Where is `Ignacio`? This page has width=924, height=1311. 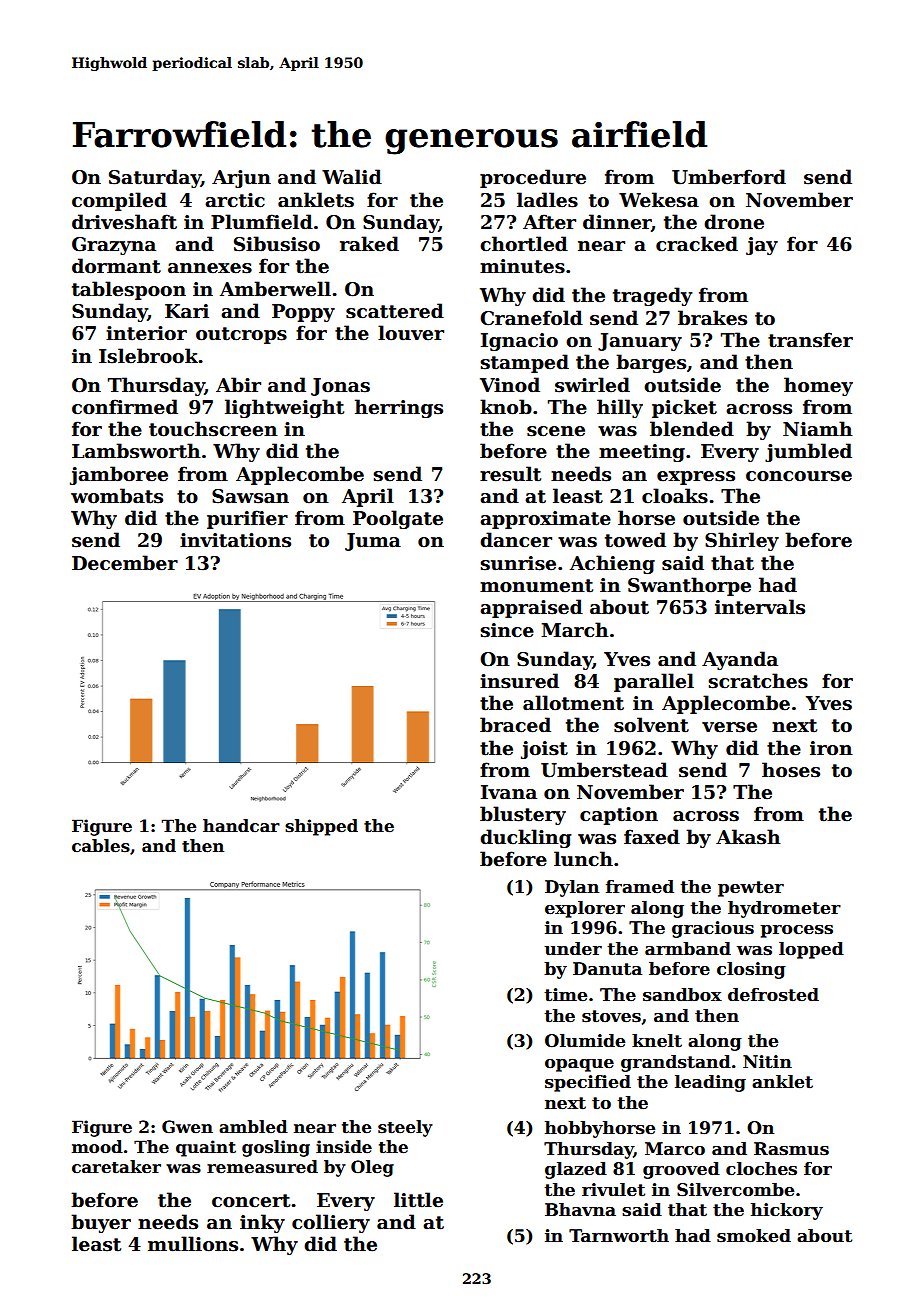
Ignacio is located at coordinates (519, 342).
